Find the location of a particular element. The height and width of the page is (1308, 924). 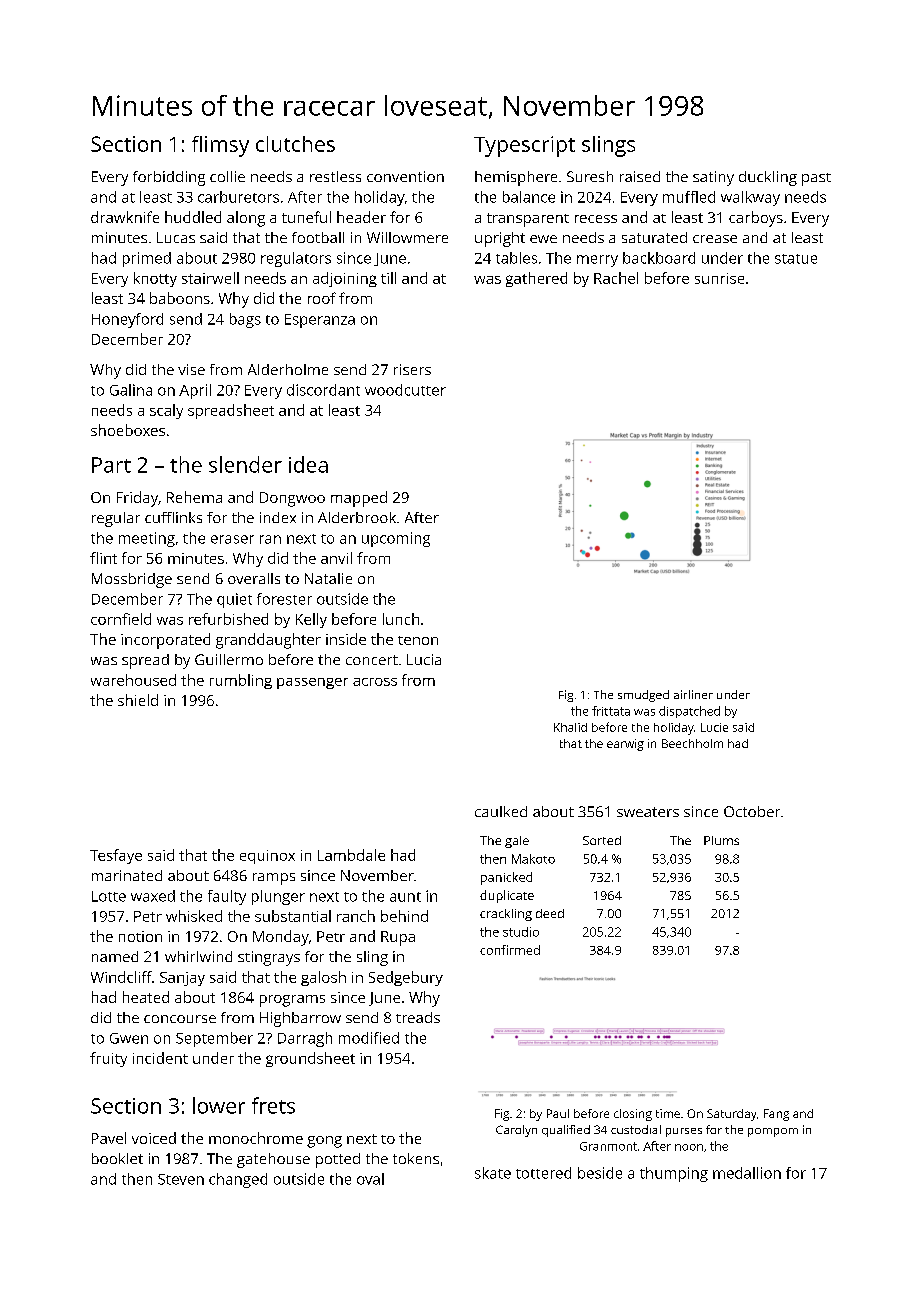

risers is located at coordinates (412, 369).
